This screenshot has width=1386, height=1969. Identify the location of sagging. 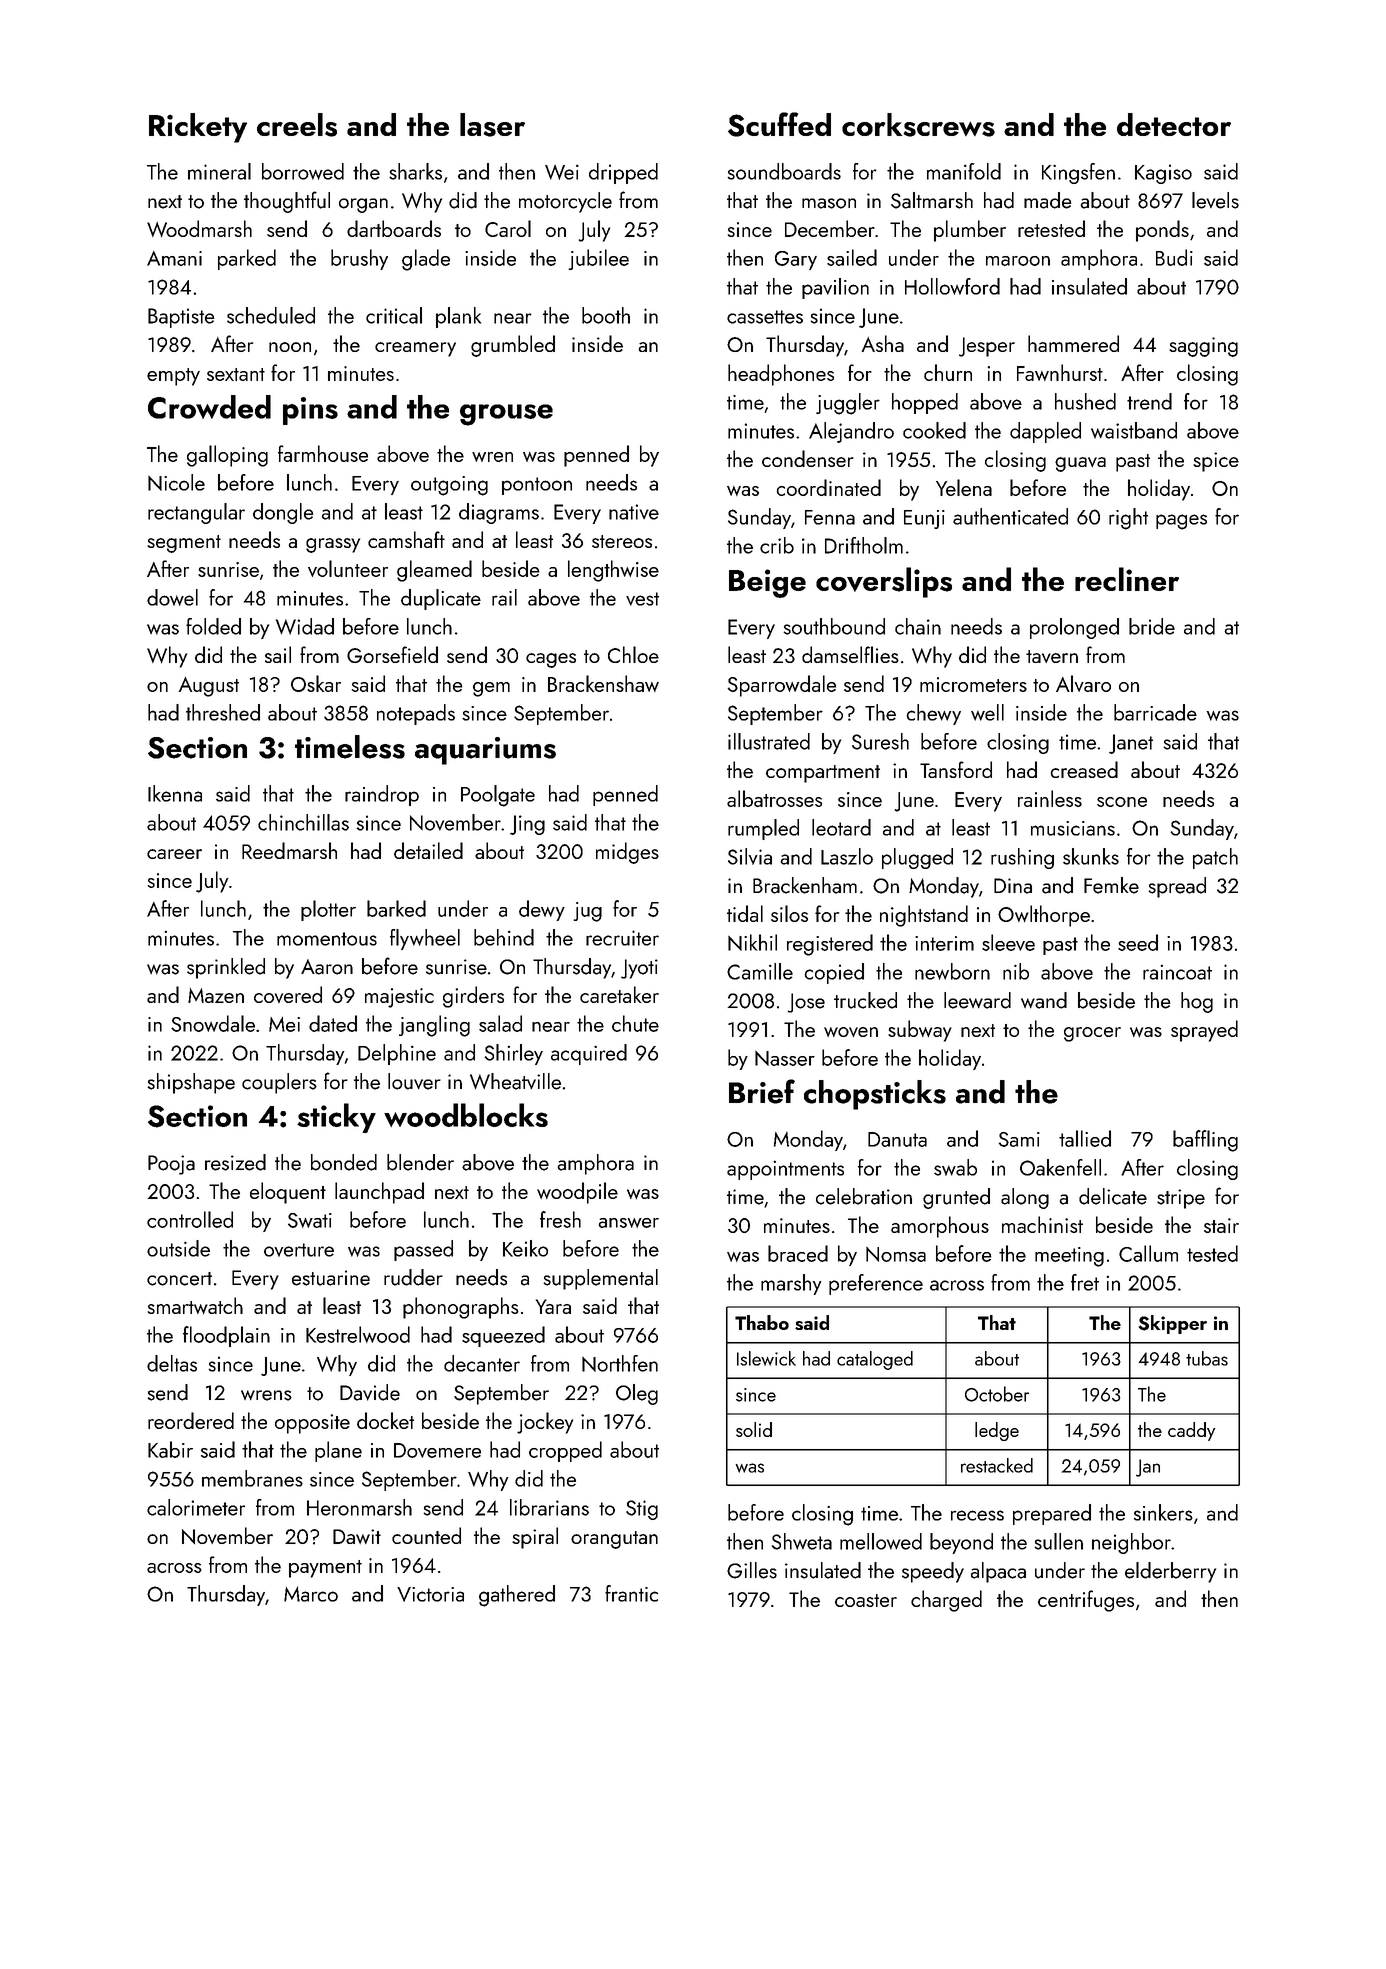
(1203, 347).
